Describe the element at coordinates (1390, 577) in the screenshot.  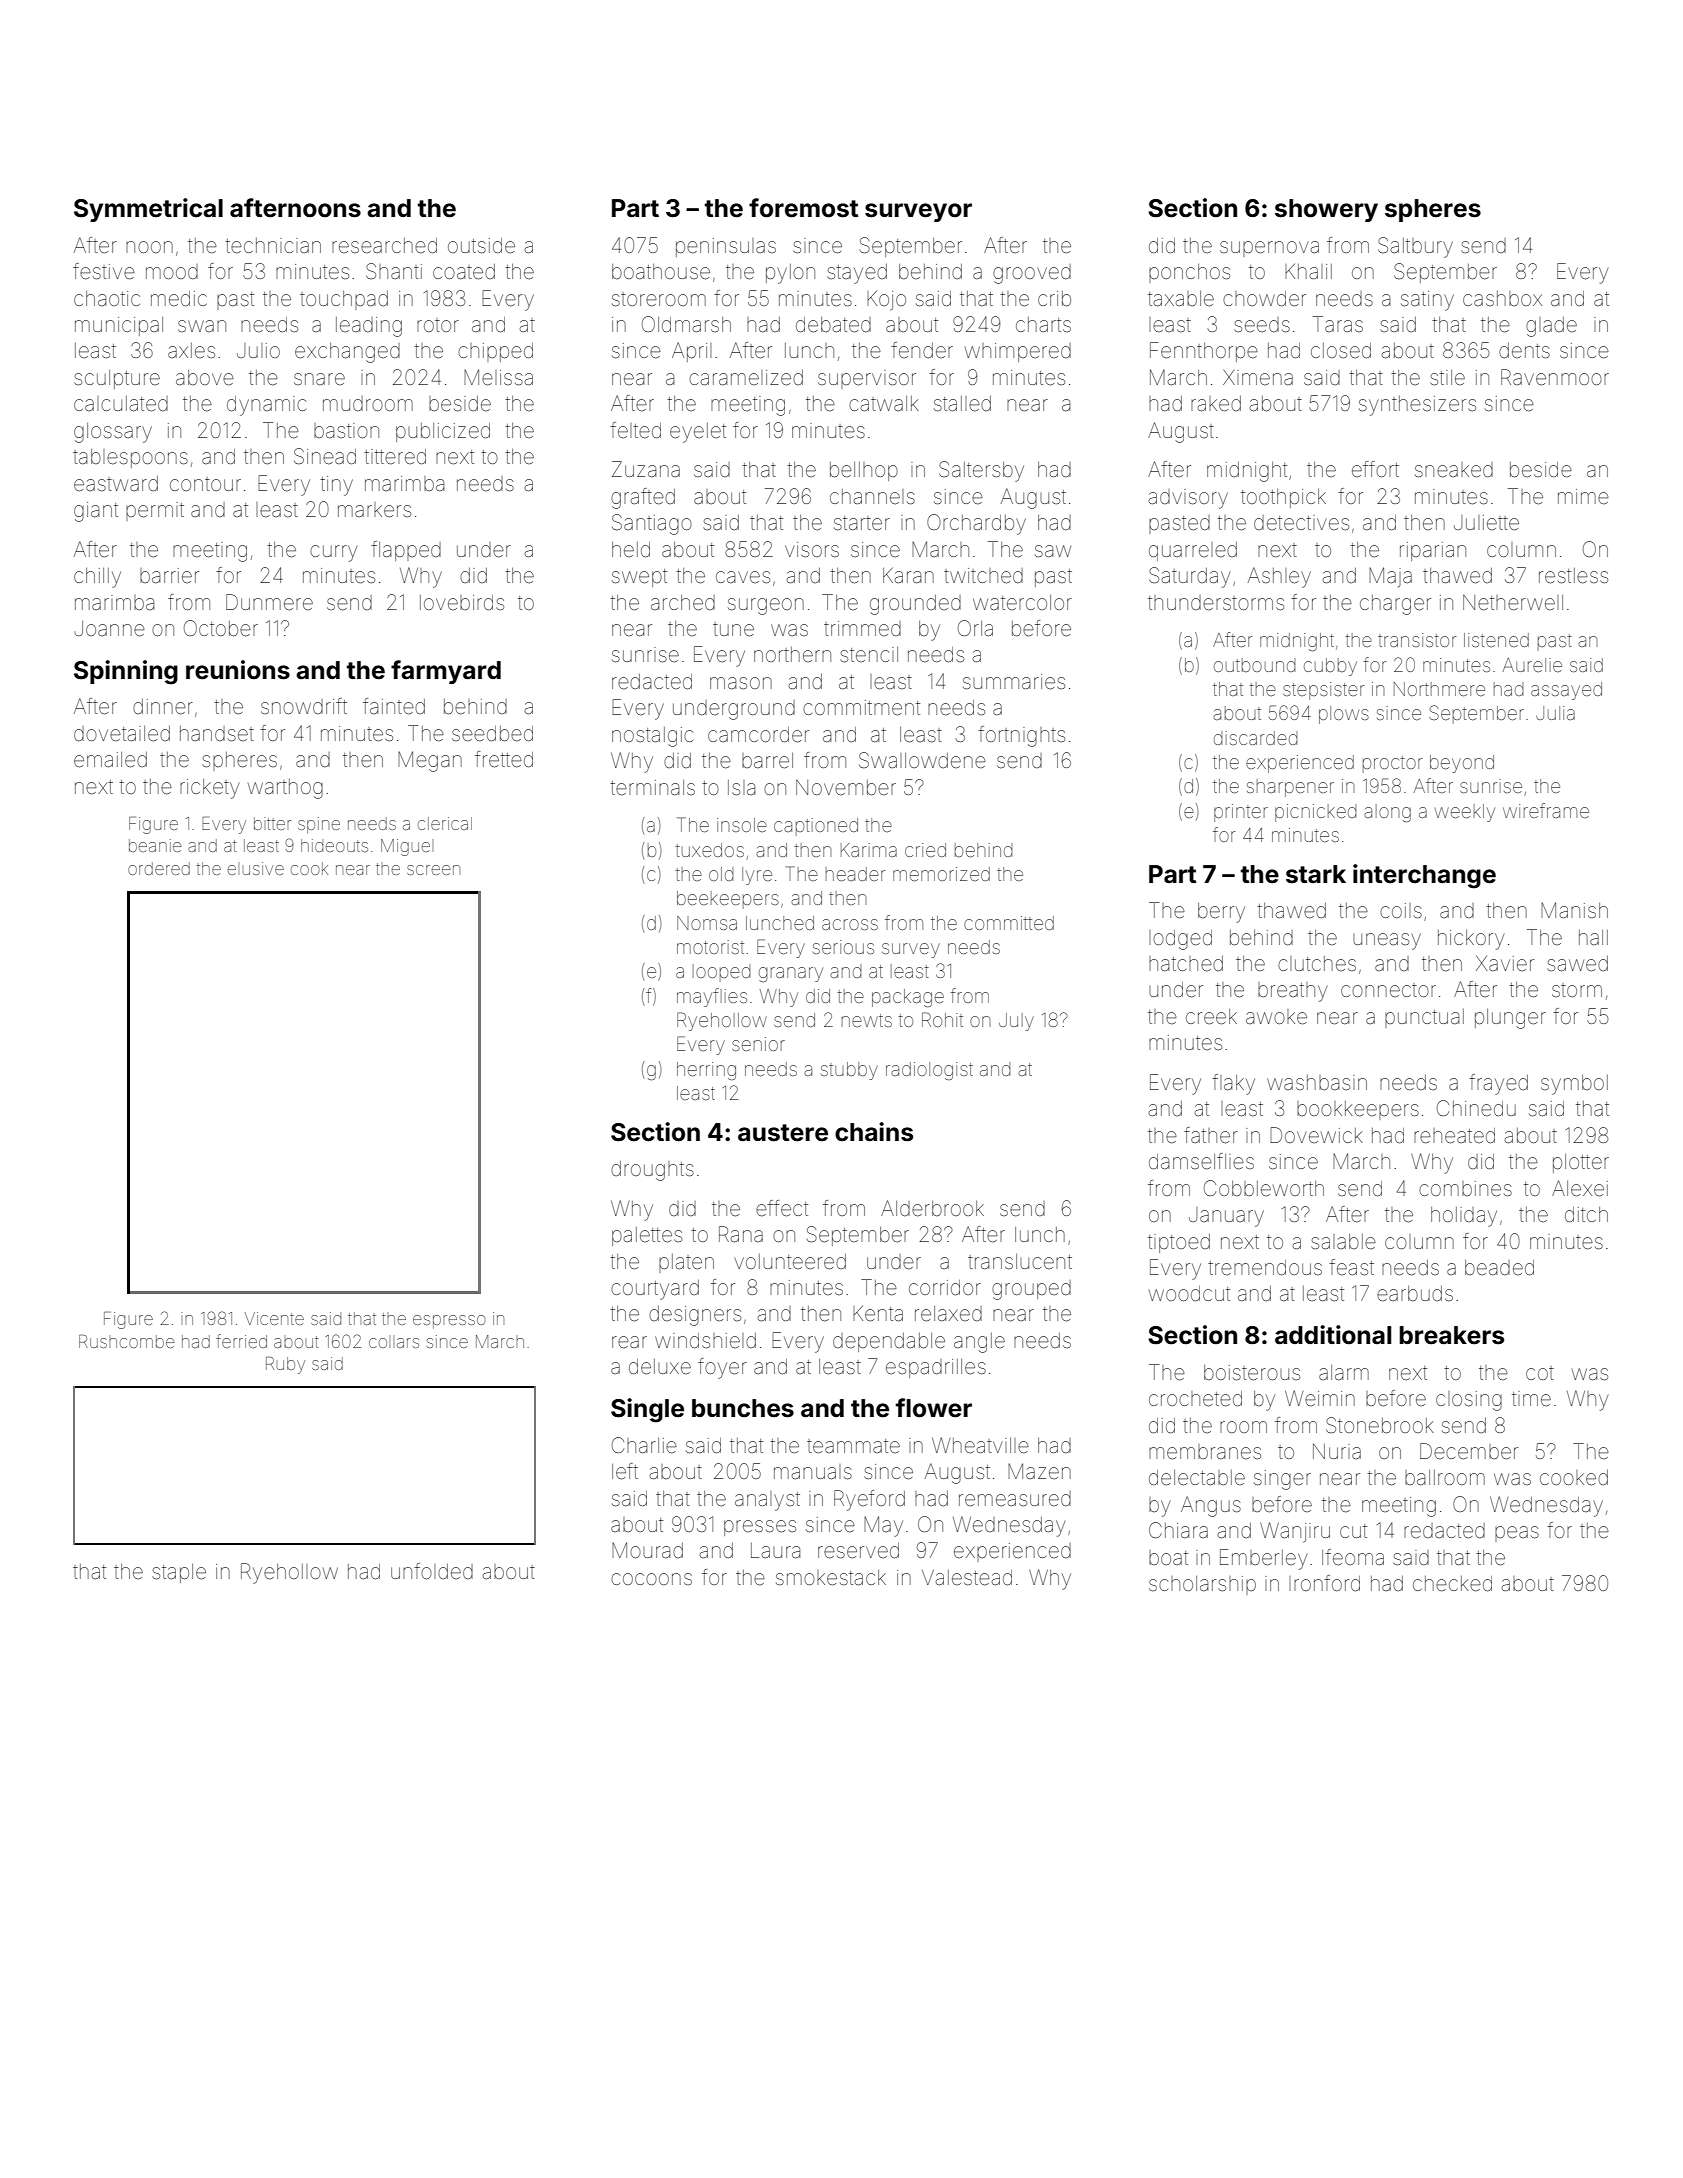
I see `Maja` at that location.
